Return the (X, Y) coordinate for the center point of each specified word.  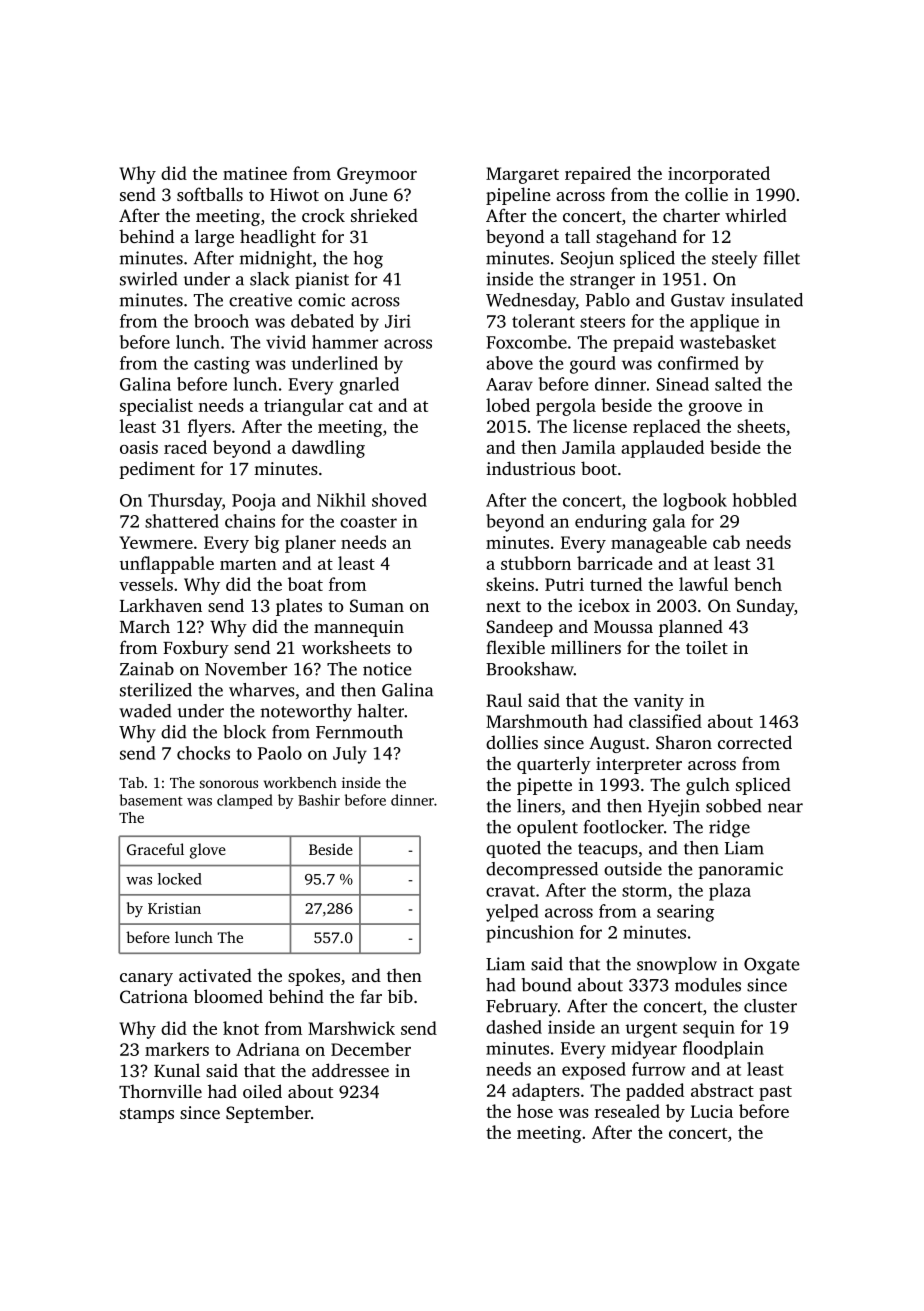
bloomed (228, 996)
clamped (245, 801)
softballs (210, 194)
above (509, 363)
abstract (722, 1090)
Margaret (522, 175)
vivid (286, 342)
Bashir (319, 800)
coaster (368, 522)
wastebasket (728, 342)
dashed (514, 1027)
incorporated (719, 175)
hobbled (765, 500)
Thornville (160, 1091)
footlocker (624, 827)
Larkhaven (161, 605)
